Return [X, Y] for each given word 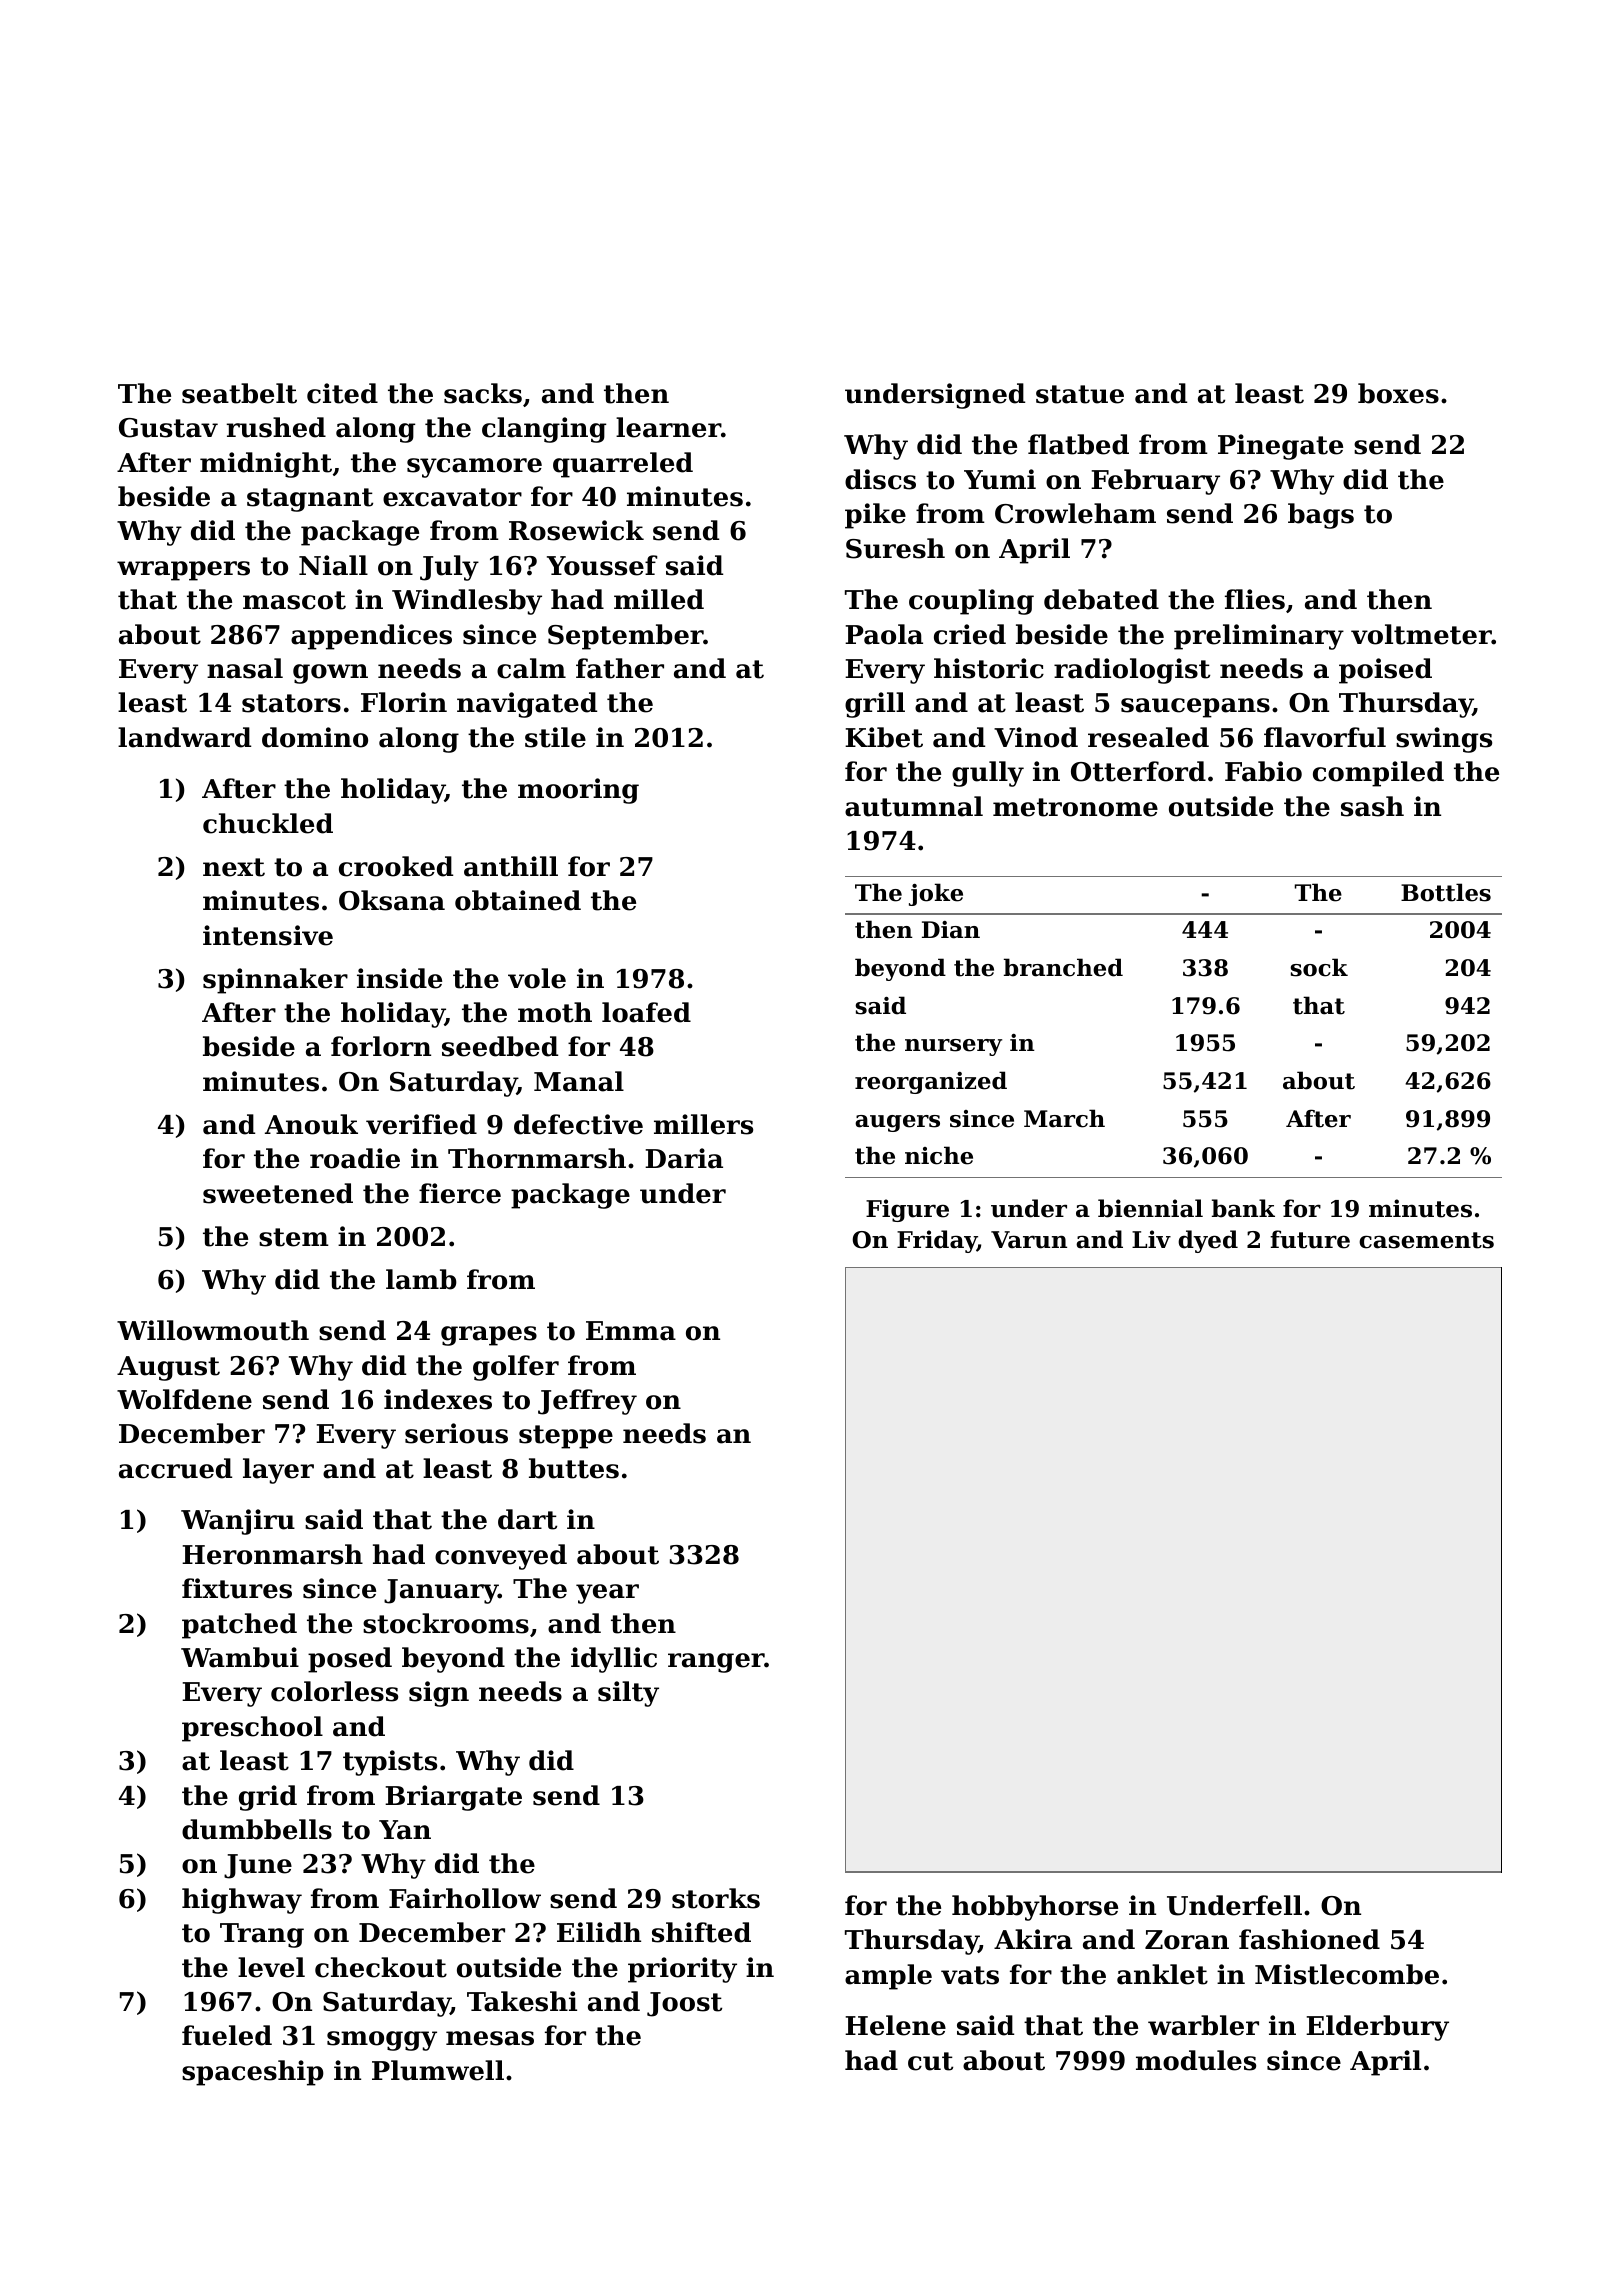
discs [880, 479]
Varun [1029, 1240]
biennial [1150, 1208]
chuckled [268, 823]
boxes [1398, 393]
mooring [578, 791]
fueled [227, 2035]
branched [1063, 967]
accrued [175, 1468]
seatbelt [239, 393]
